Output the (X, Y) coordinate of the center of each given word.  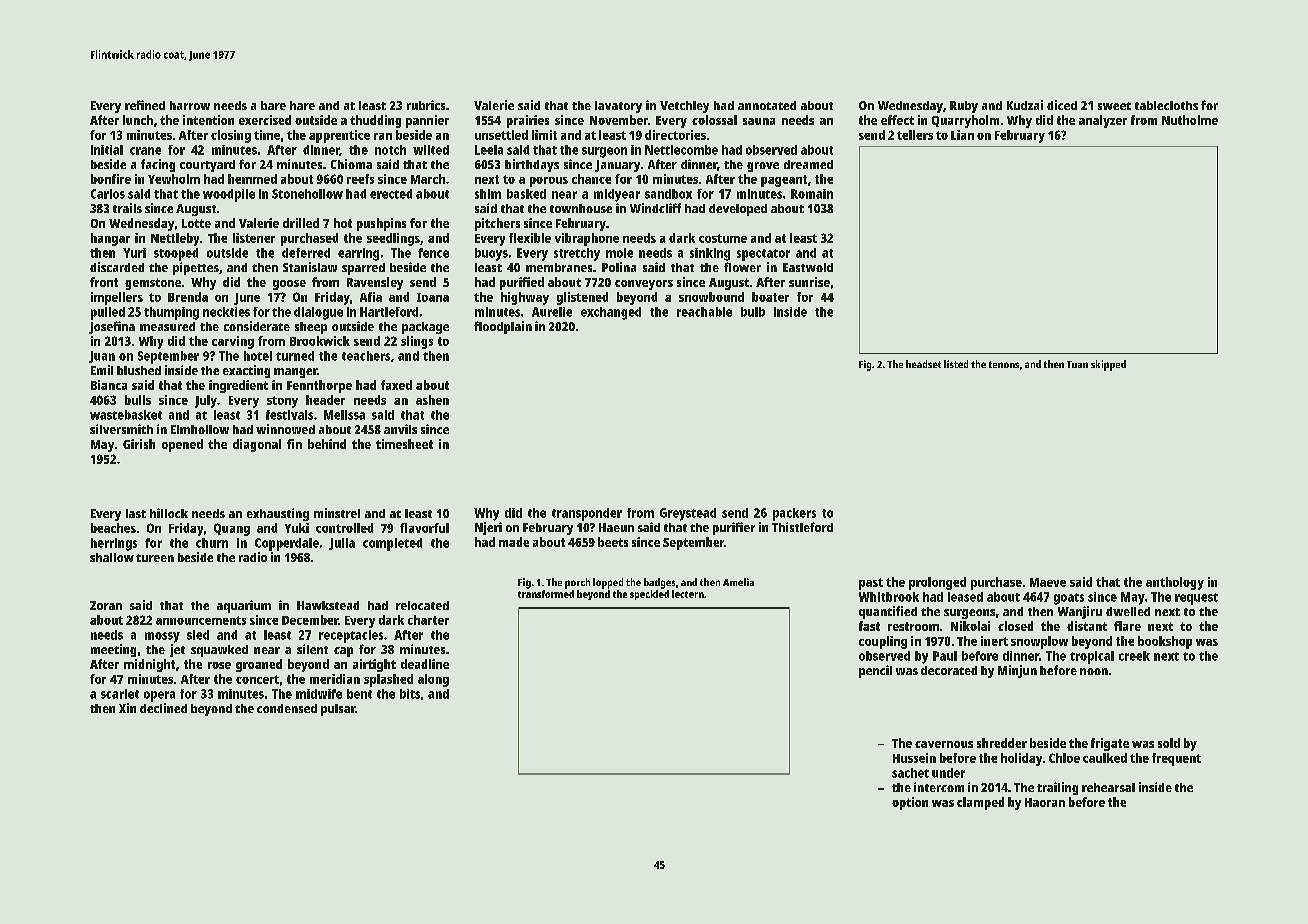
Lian (962, 135)
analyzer (1103, 121)
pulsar (338, 710)
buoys (491, 254)
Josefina (112, 327)
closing (231, 136)
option (910, 803)
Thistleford (802, 527)
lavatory (618, 107)
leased (965, 597)
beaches (113, 528)
